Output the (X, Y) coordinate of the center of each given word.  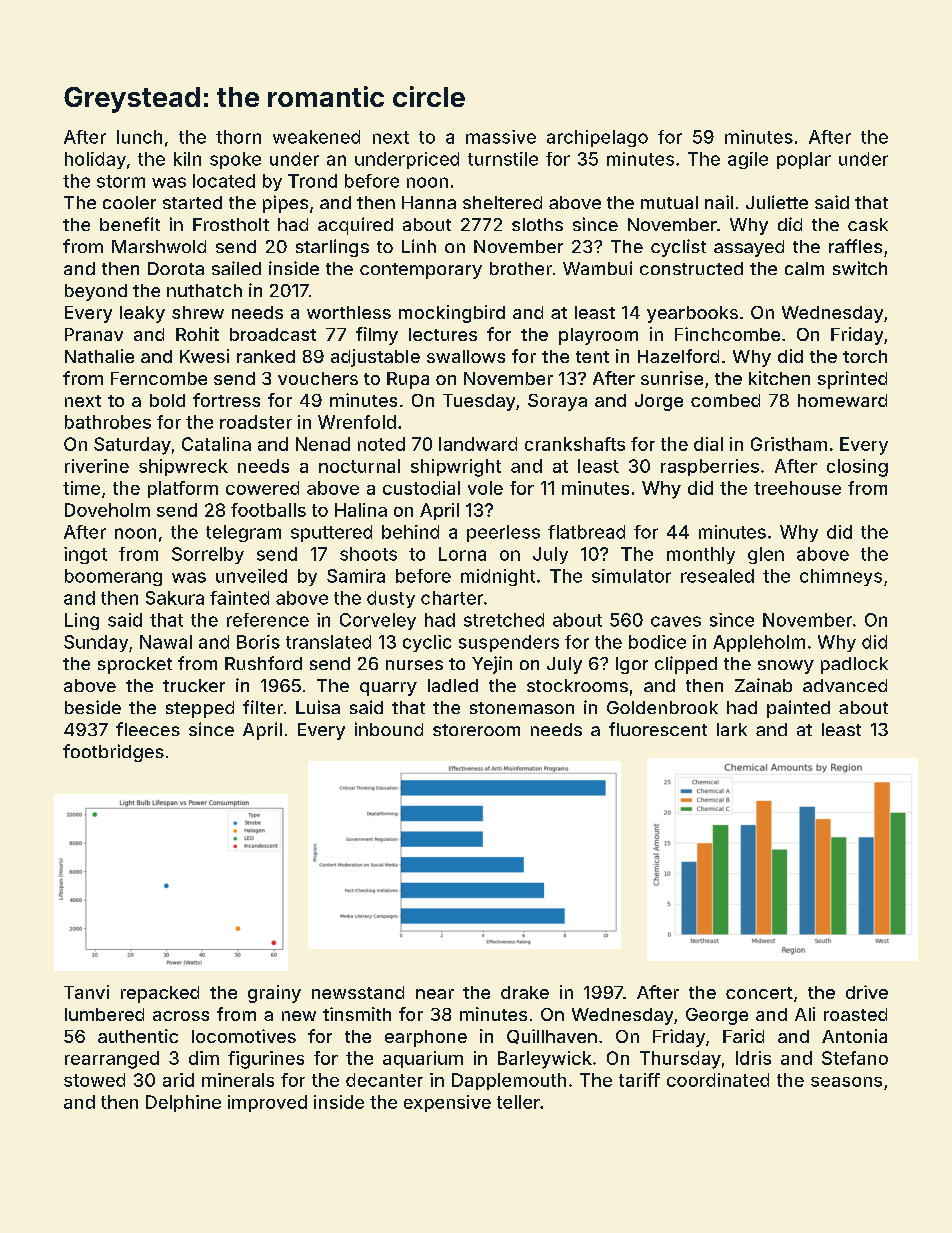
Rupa (408, 380)
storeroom (476, 730)
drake (525, 992)
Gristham (789, 444)
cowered (262, 488)
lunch (139, 137)
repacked (160, 994)
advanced (845, 685)
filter (263, 707)
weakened (316, 137)
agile (748, 160)
